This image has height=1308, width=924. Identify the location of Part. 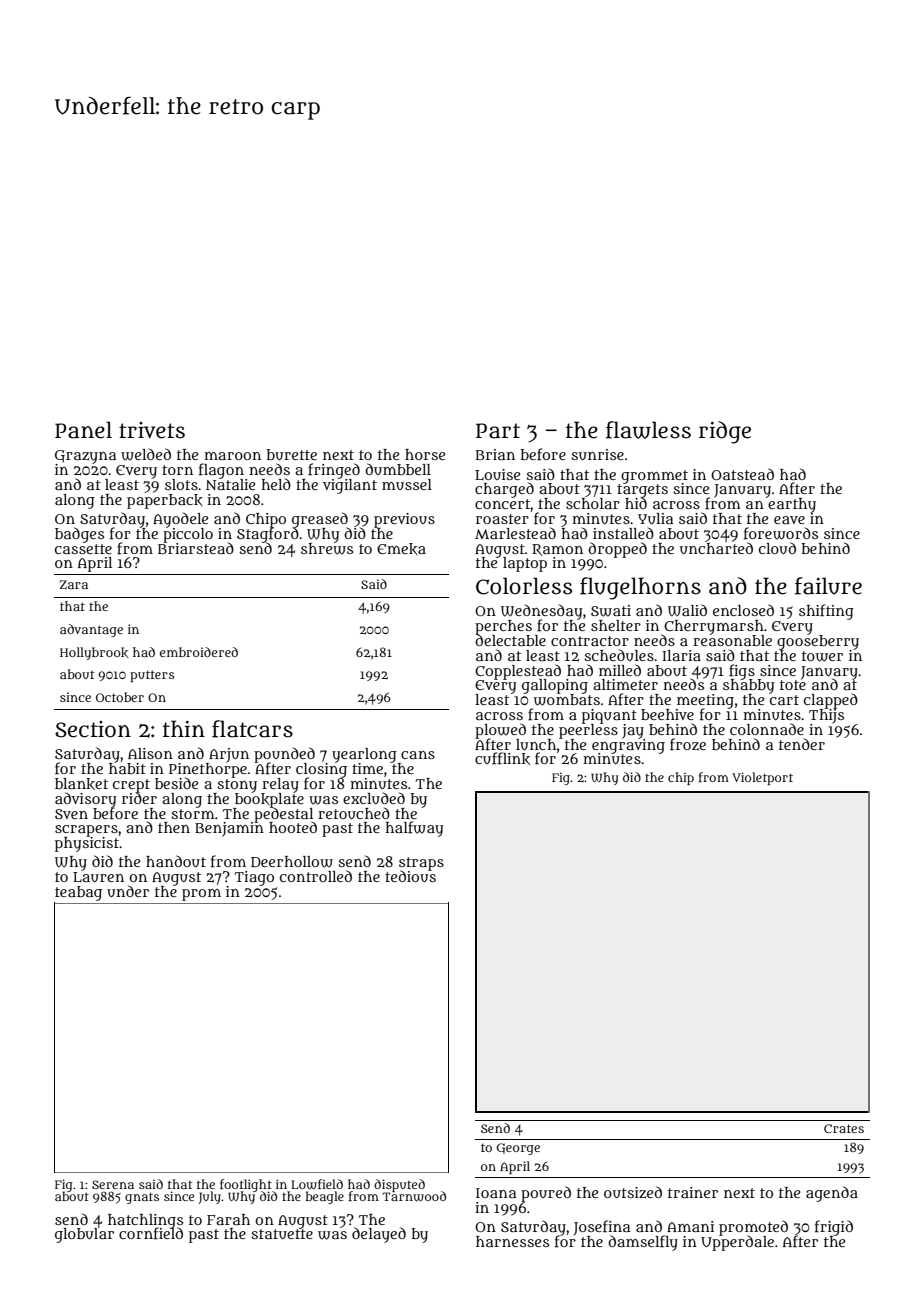
(498, 431).
